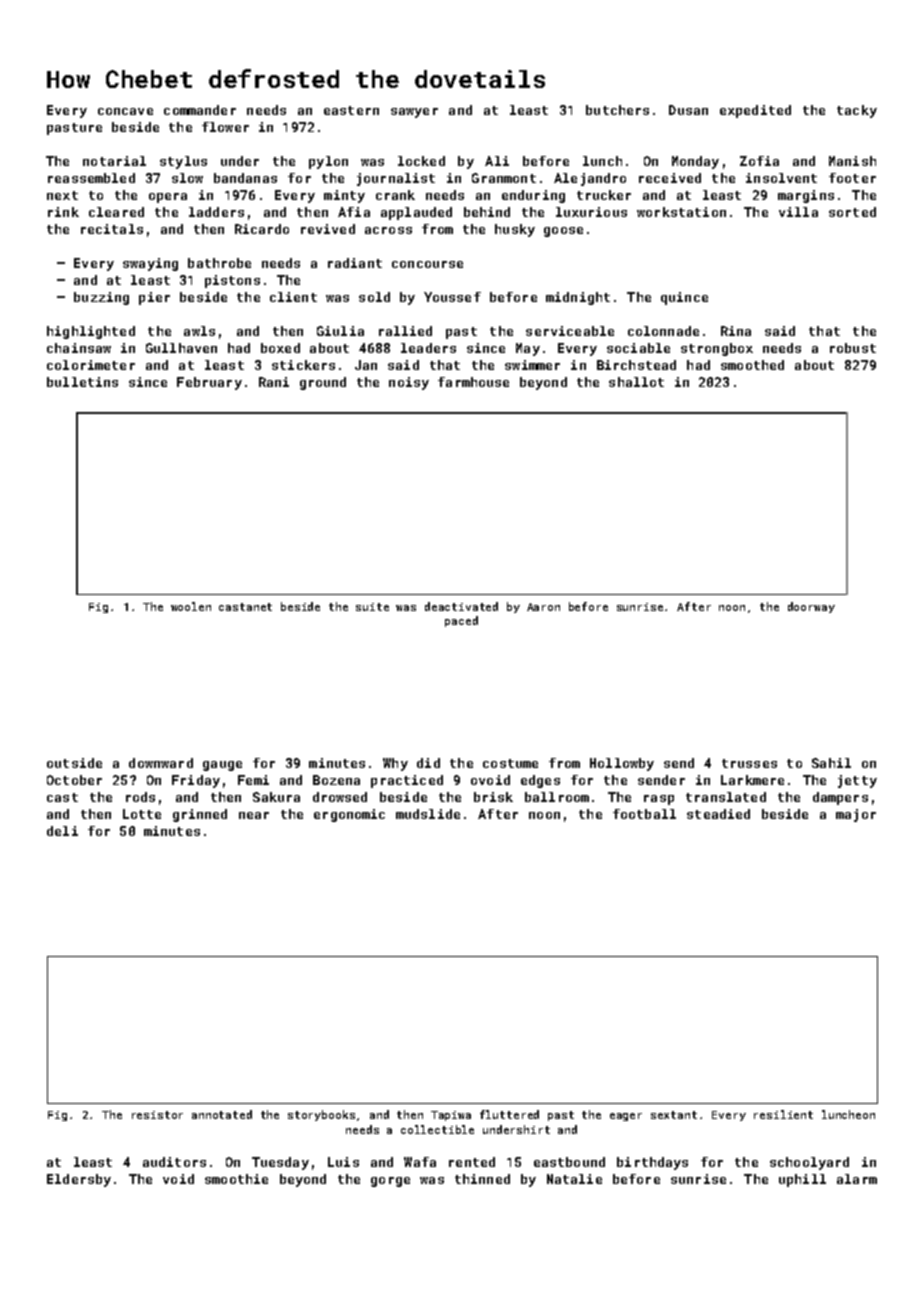  I want to click on jetty, so click(857, 781).
